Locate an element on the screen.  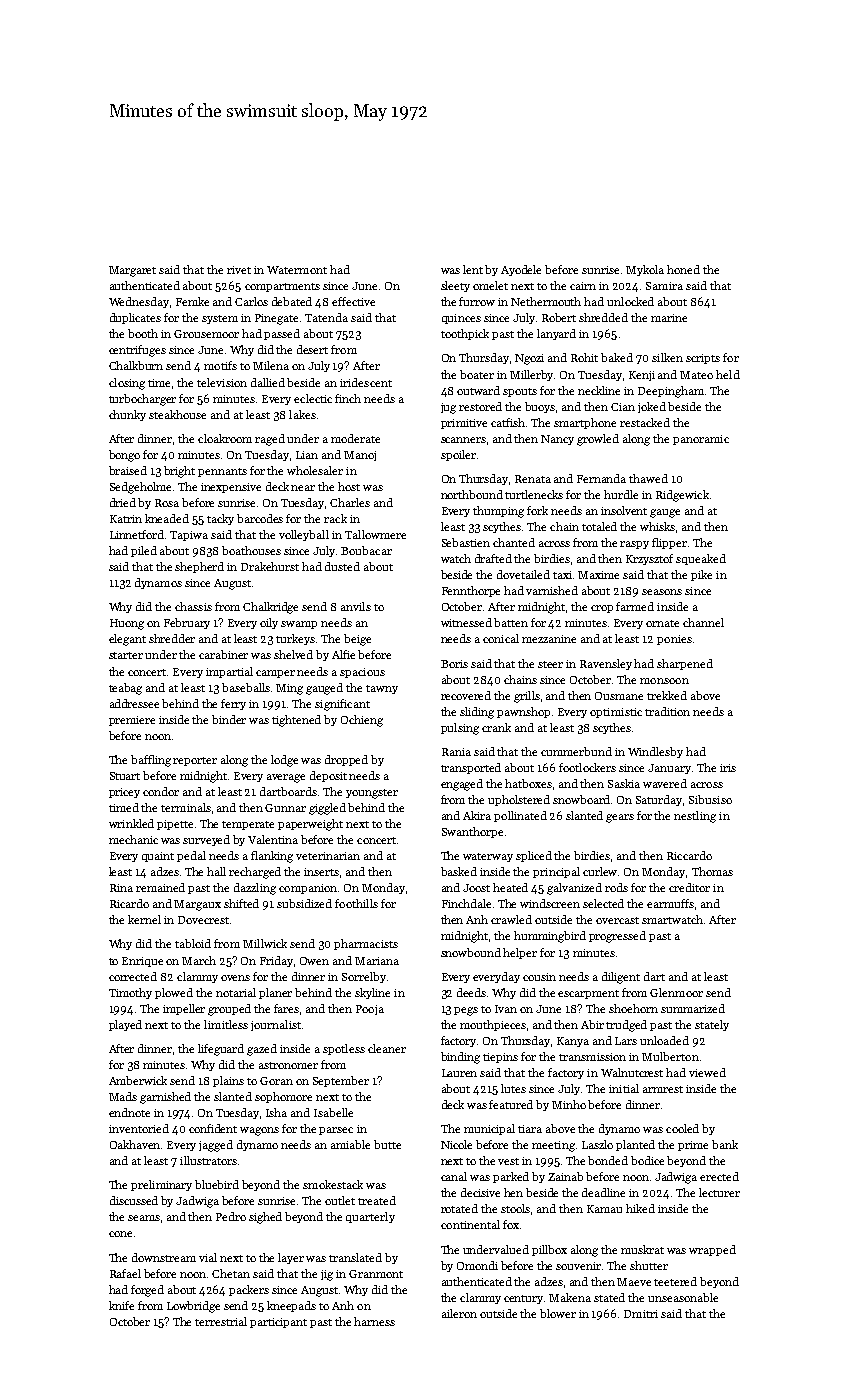
progressed is located at coordinates (617, 937).
